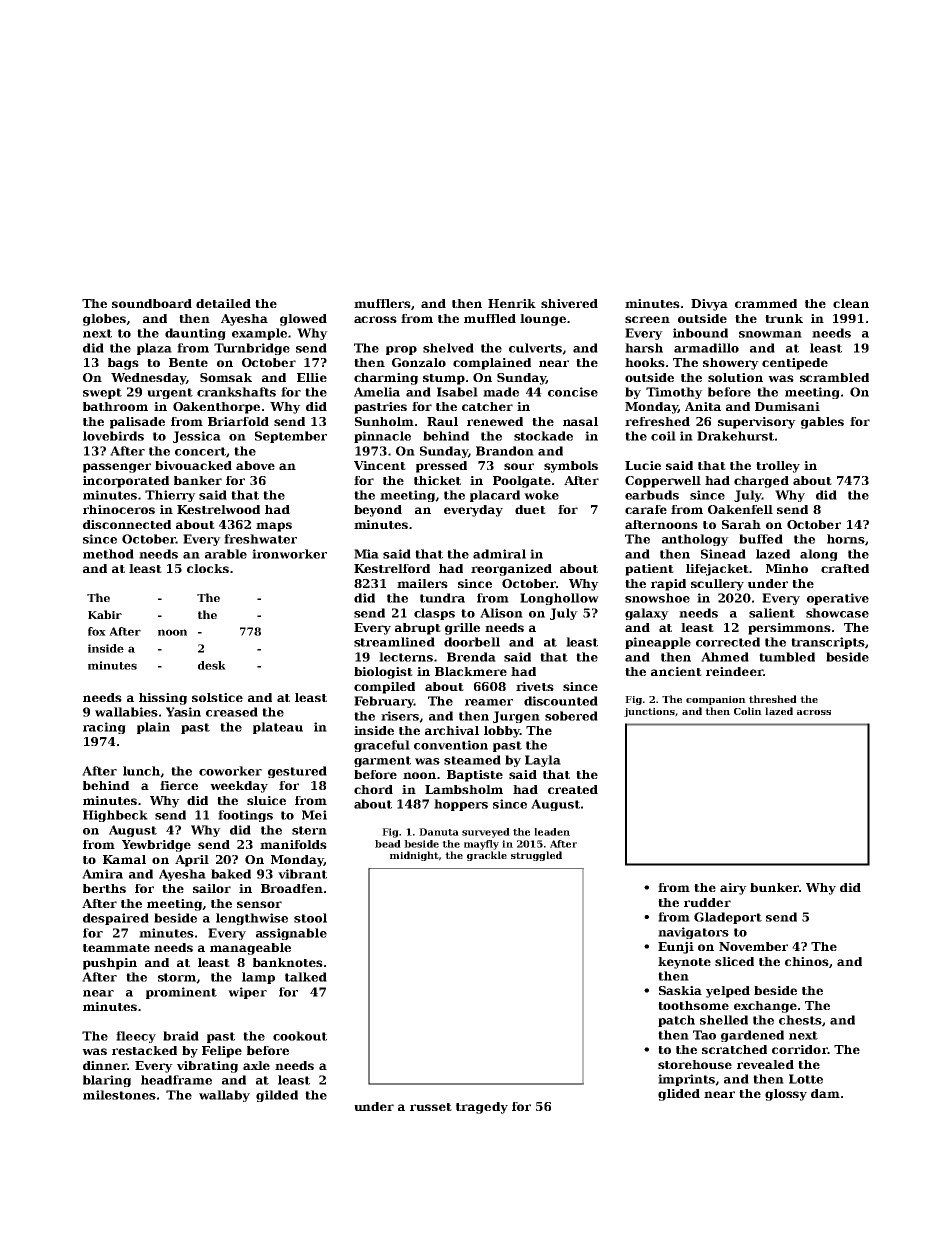 Image resolution: width=952 pixels, height=1233 pixels. What do you see at coordinates (452, 730) in the image?
I see `archival` at bounding box center [452, 730].
